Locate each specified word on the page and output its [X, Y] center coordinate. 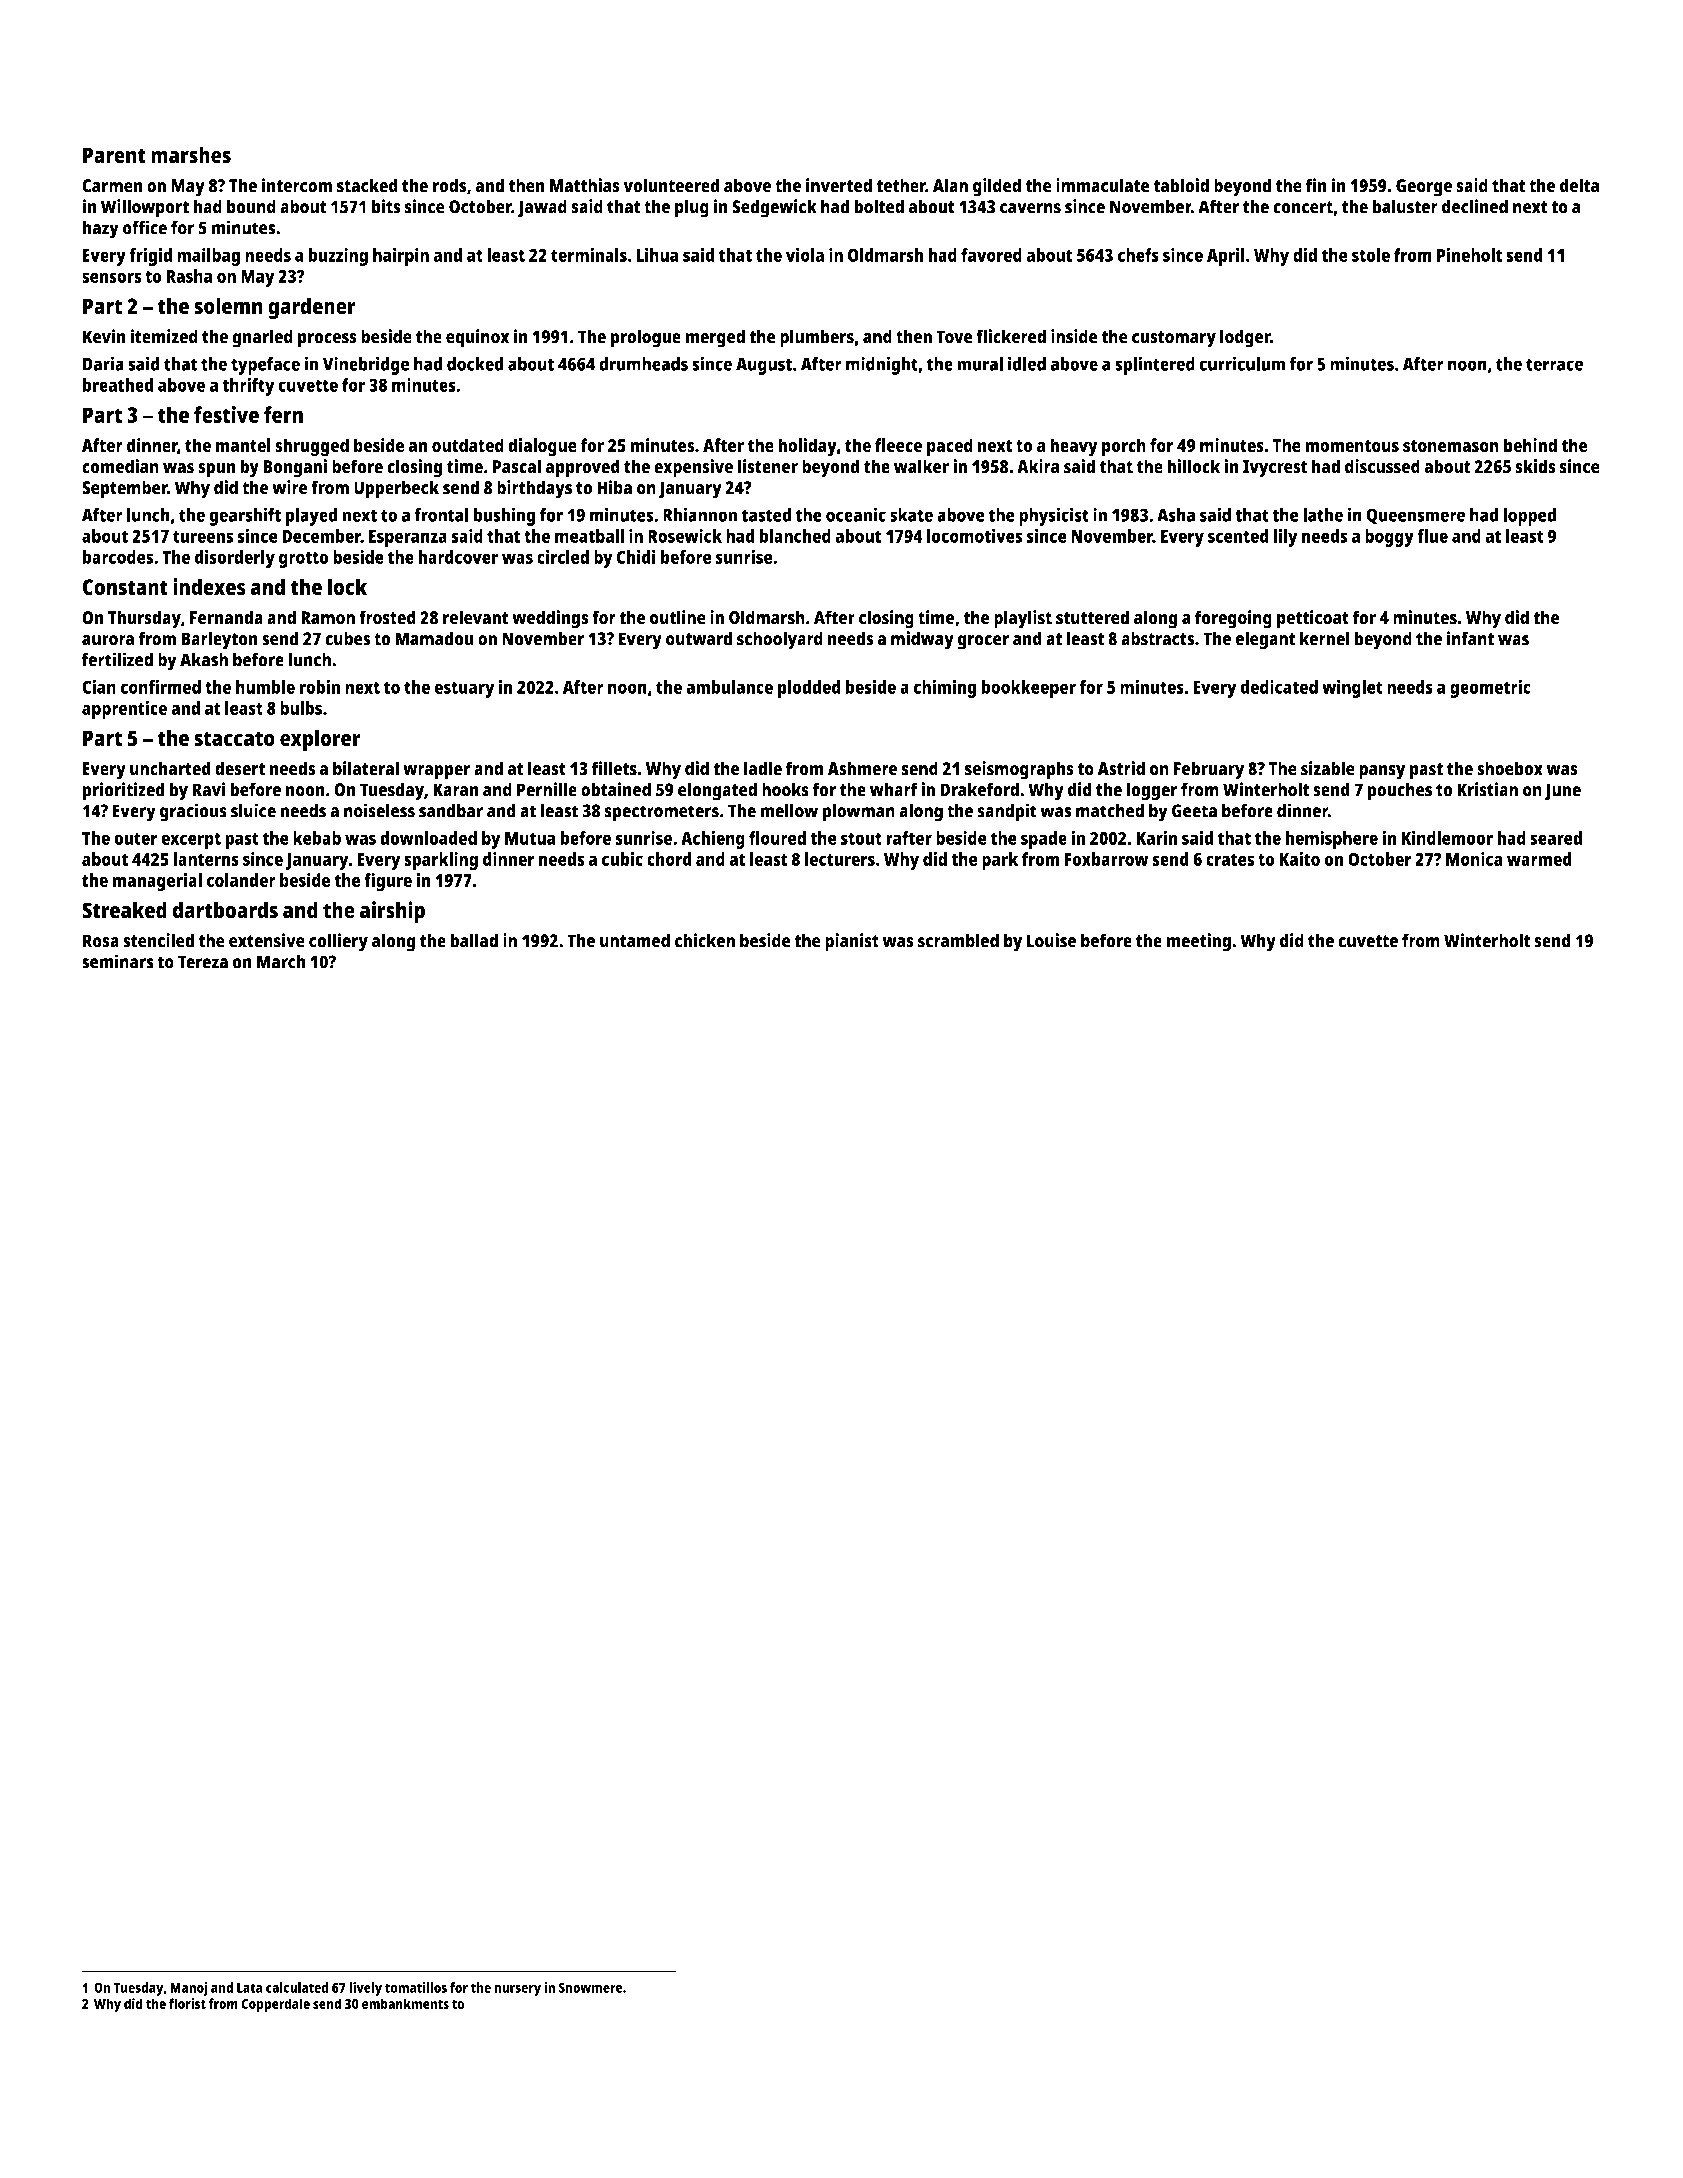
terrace [1554, 364]
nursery [517, 1990]
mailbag [208, 257]
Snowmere [590, 1987]
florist [187, 2003]
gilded [997, 187]
